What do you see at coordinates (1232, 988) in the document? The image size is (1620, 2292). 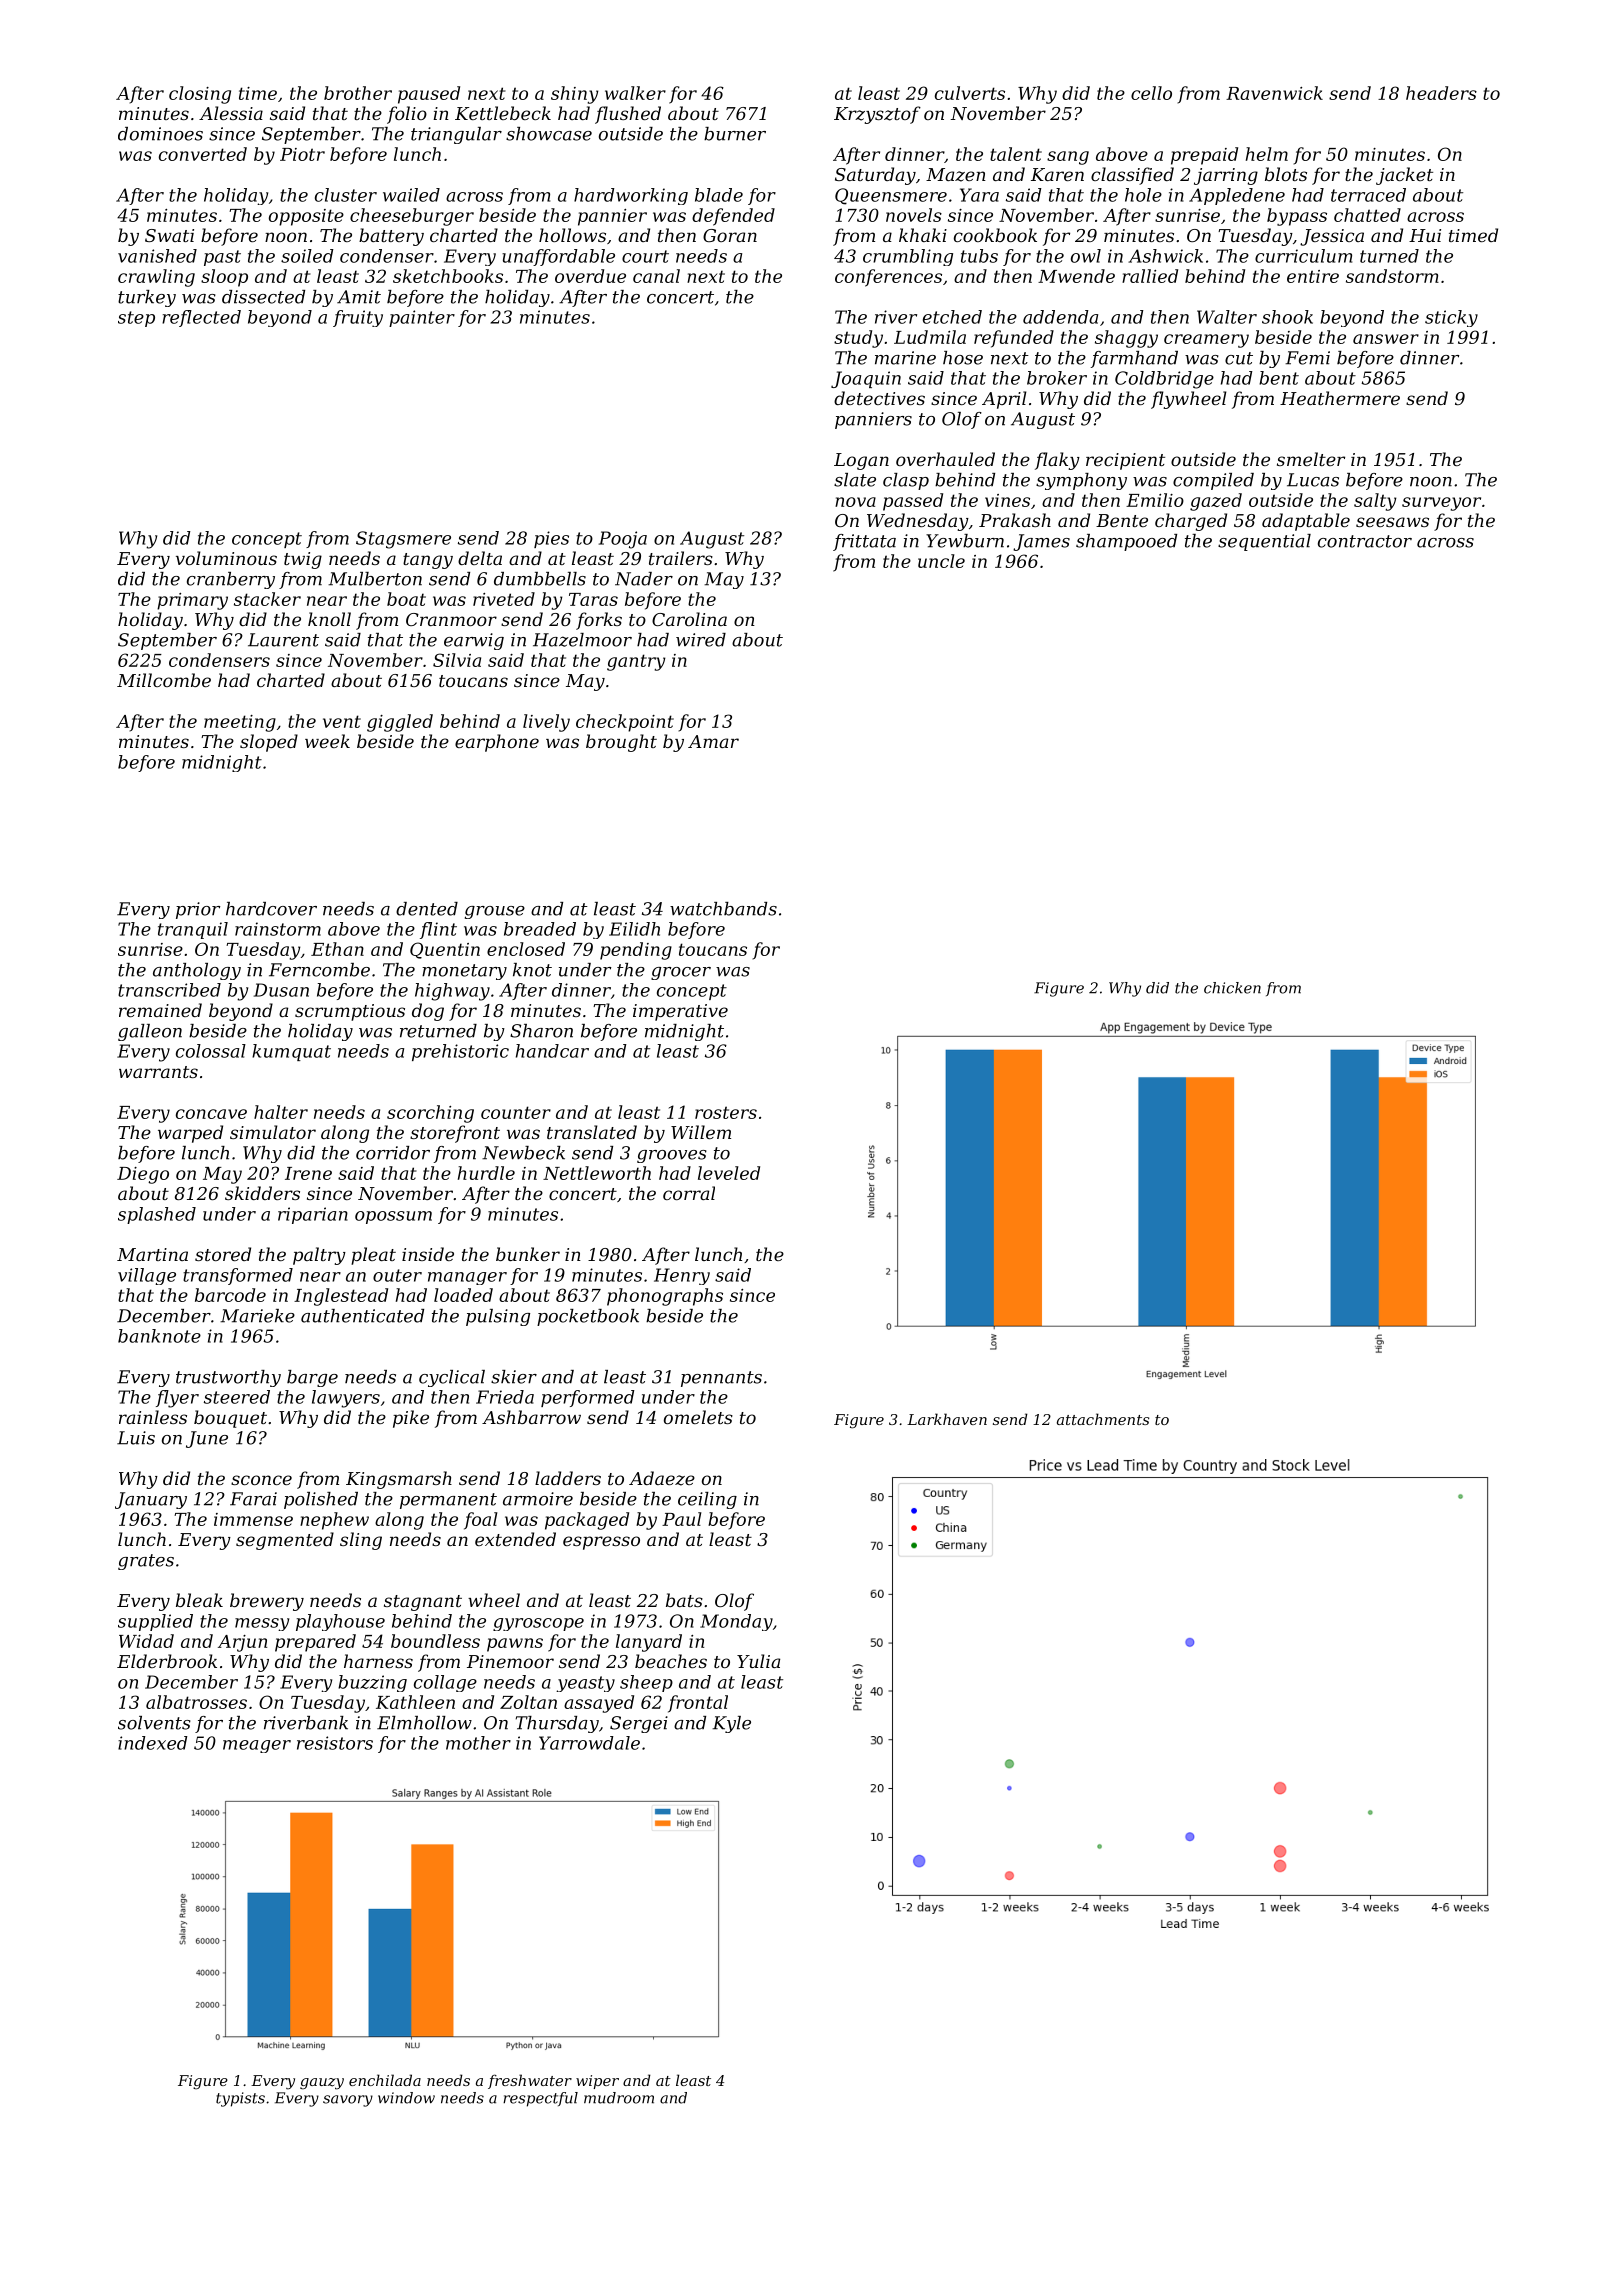 I see `chicken` at bounding box center [1232, 988].
